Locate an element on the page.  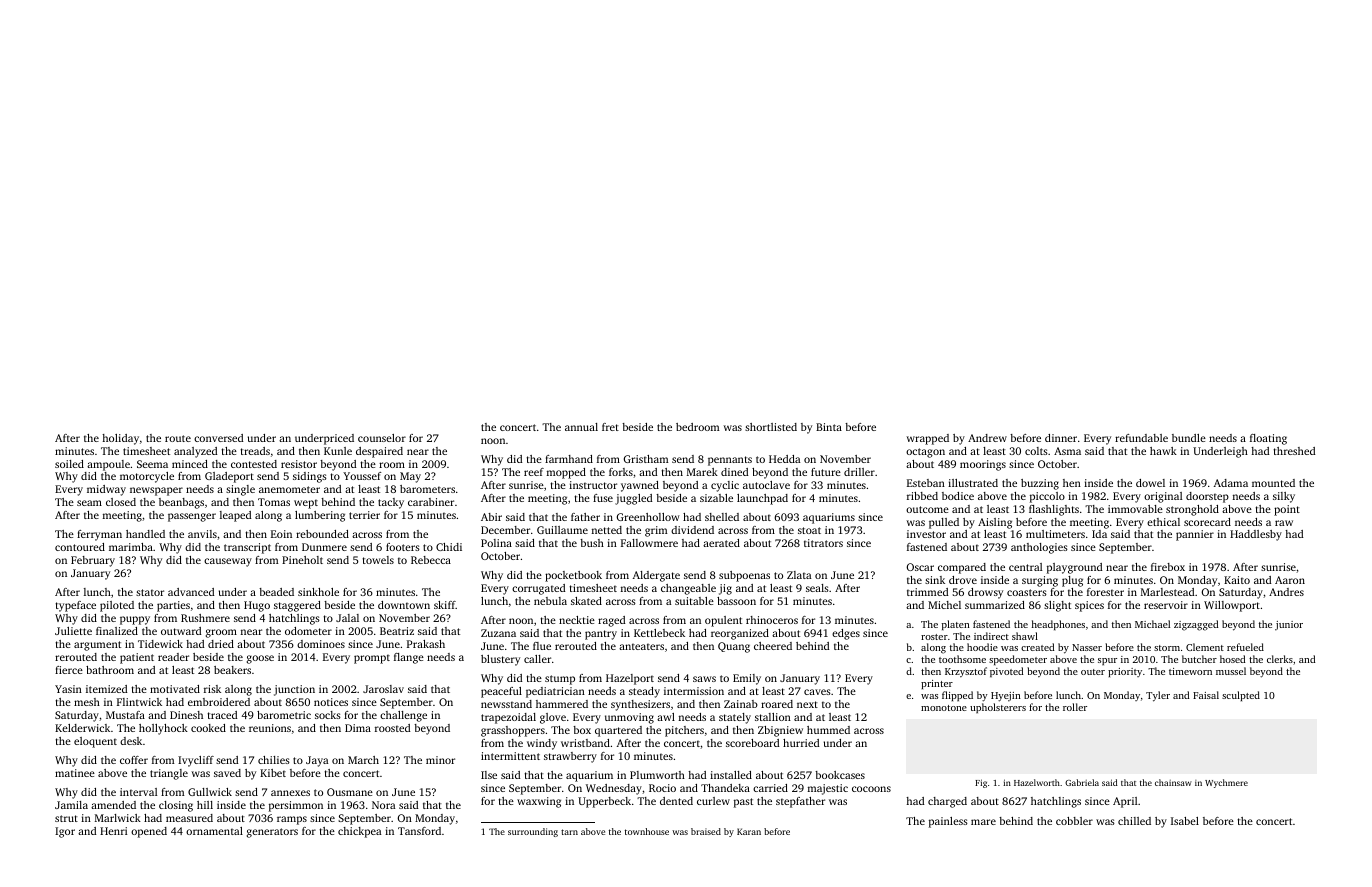
autoclave is located at coordinates (766, 485).
